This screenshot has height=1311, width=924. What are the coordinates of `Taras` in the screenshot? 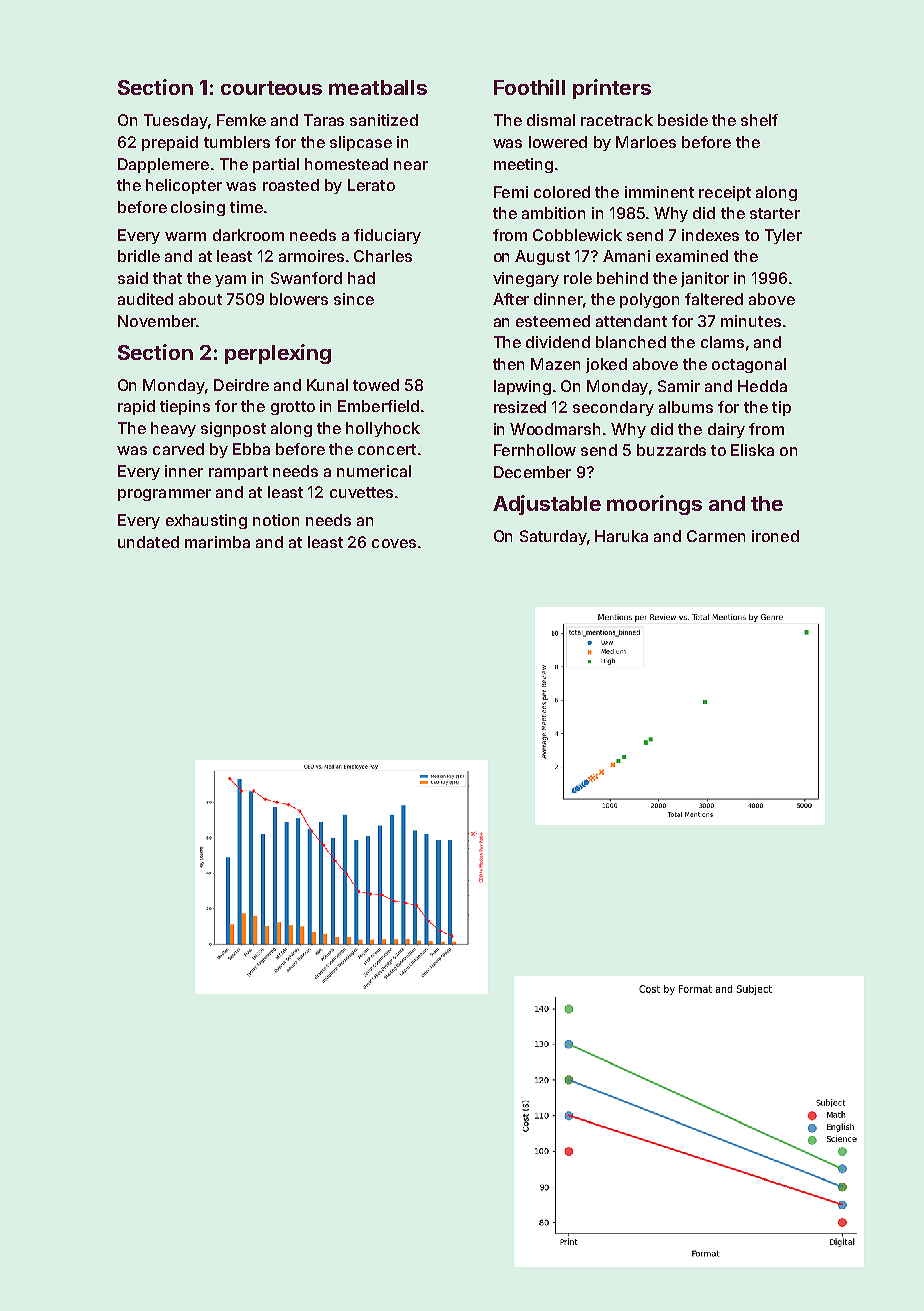 It's located at (324, 120).
